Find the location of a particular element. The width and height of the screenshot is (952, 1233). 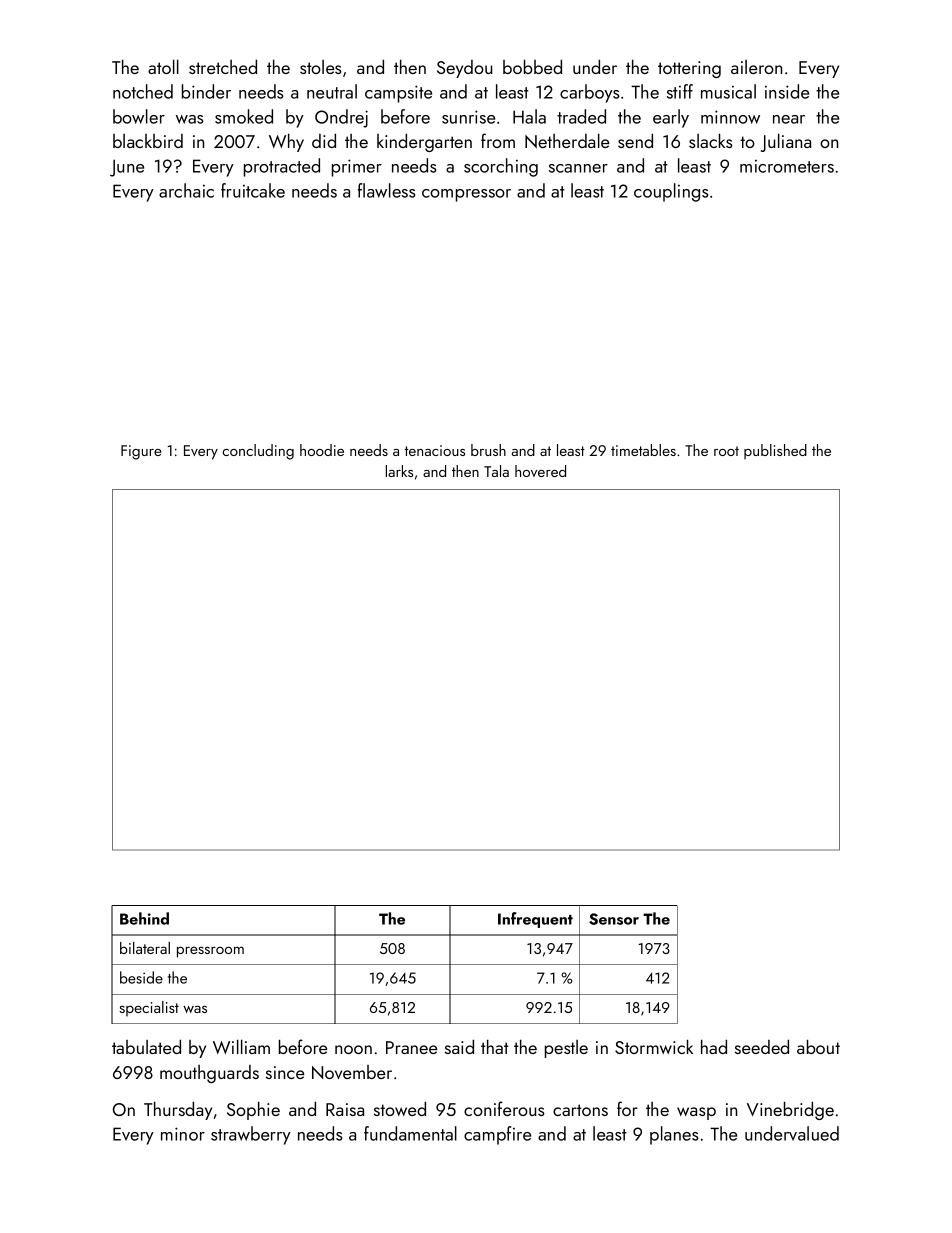

Sensor is located at coordinates (614, 919).
